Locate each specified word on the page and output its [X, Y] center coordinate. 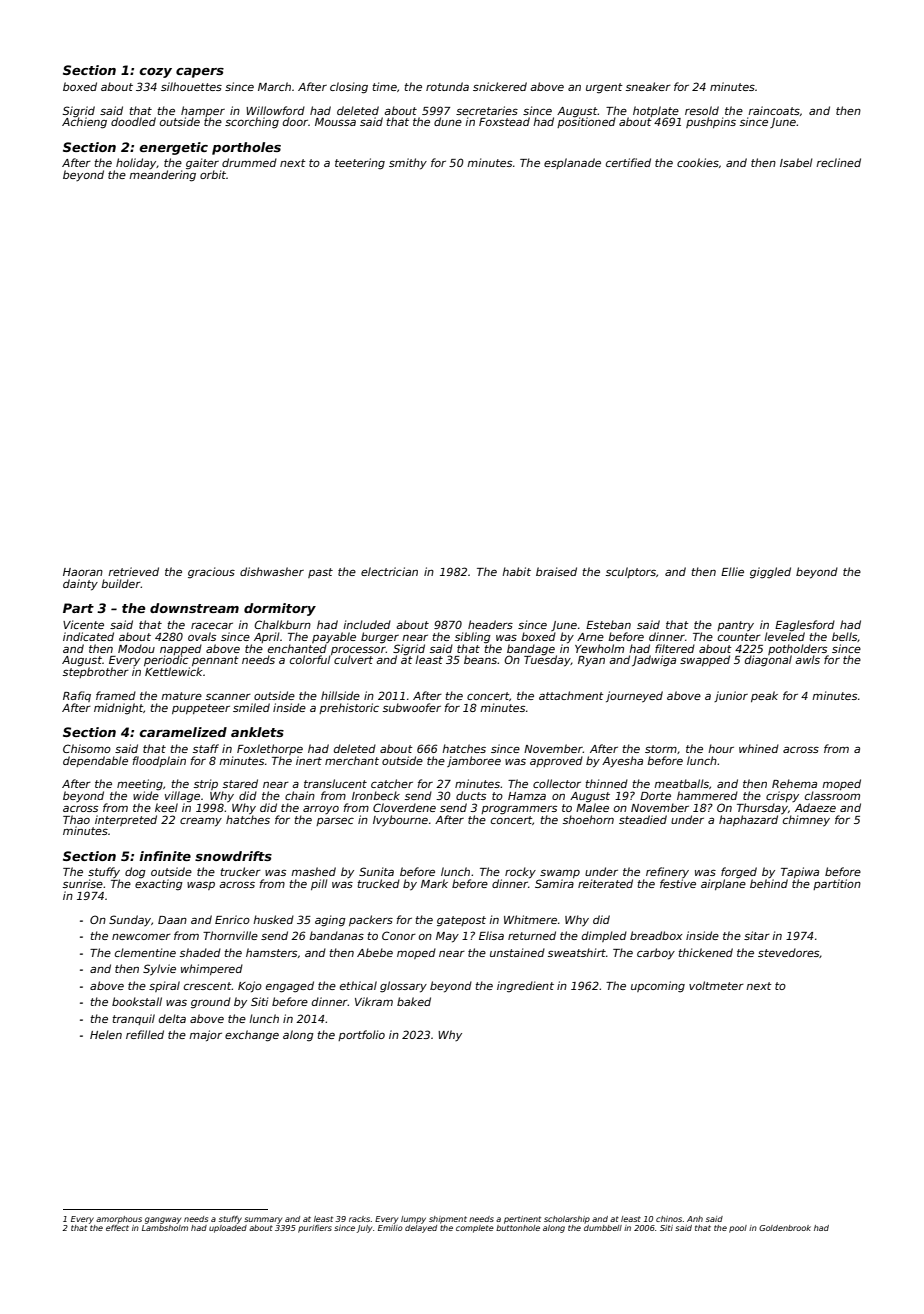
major [205, 1035]
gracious [211, 573]
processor [357, 651]
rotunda [447, 86]
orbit [213, 174]
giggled [770, 573]
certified [628, 162]
